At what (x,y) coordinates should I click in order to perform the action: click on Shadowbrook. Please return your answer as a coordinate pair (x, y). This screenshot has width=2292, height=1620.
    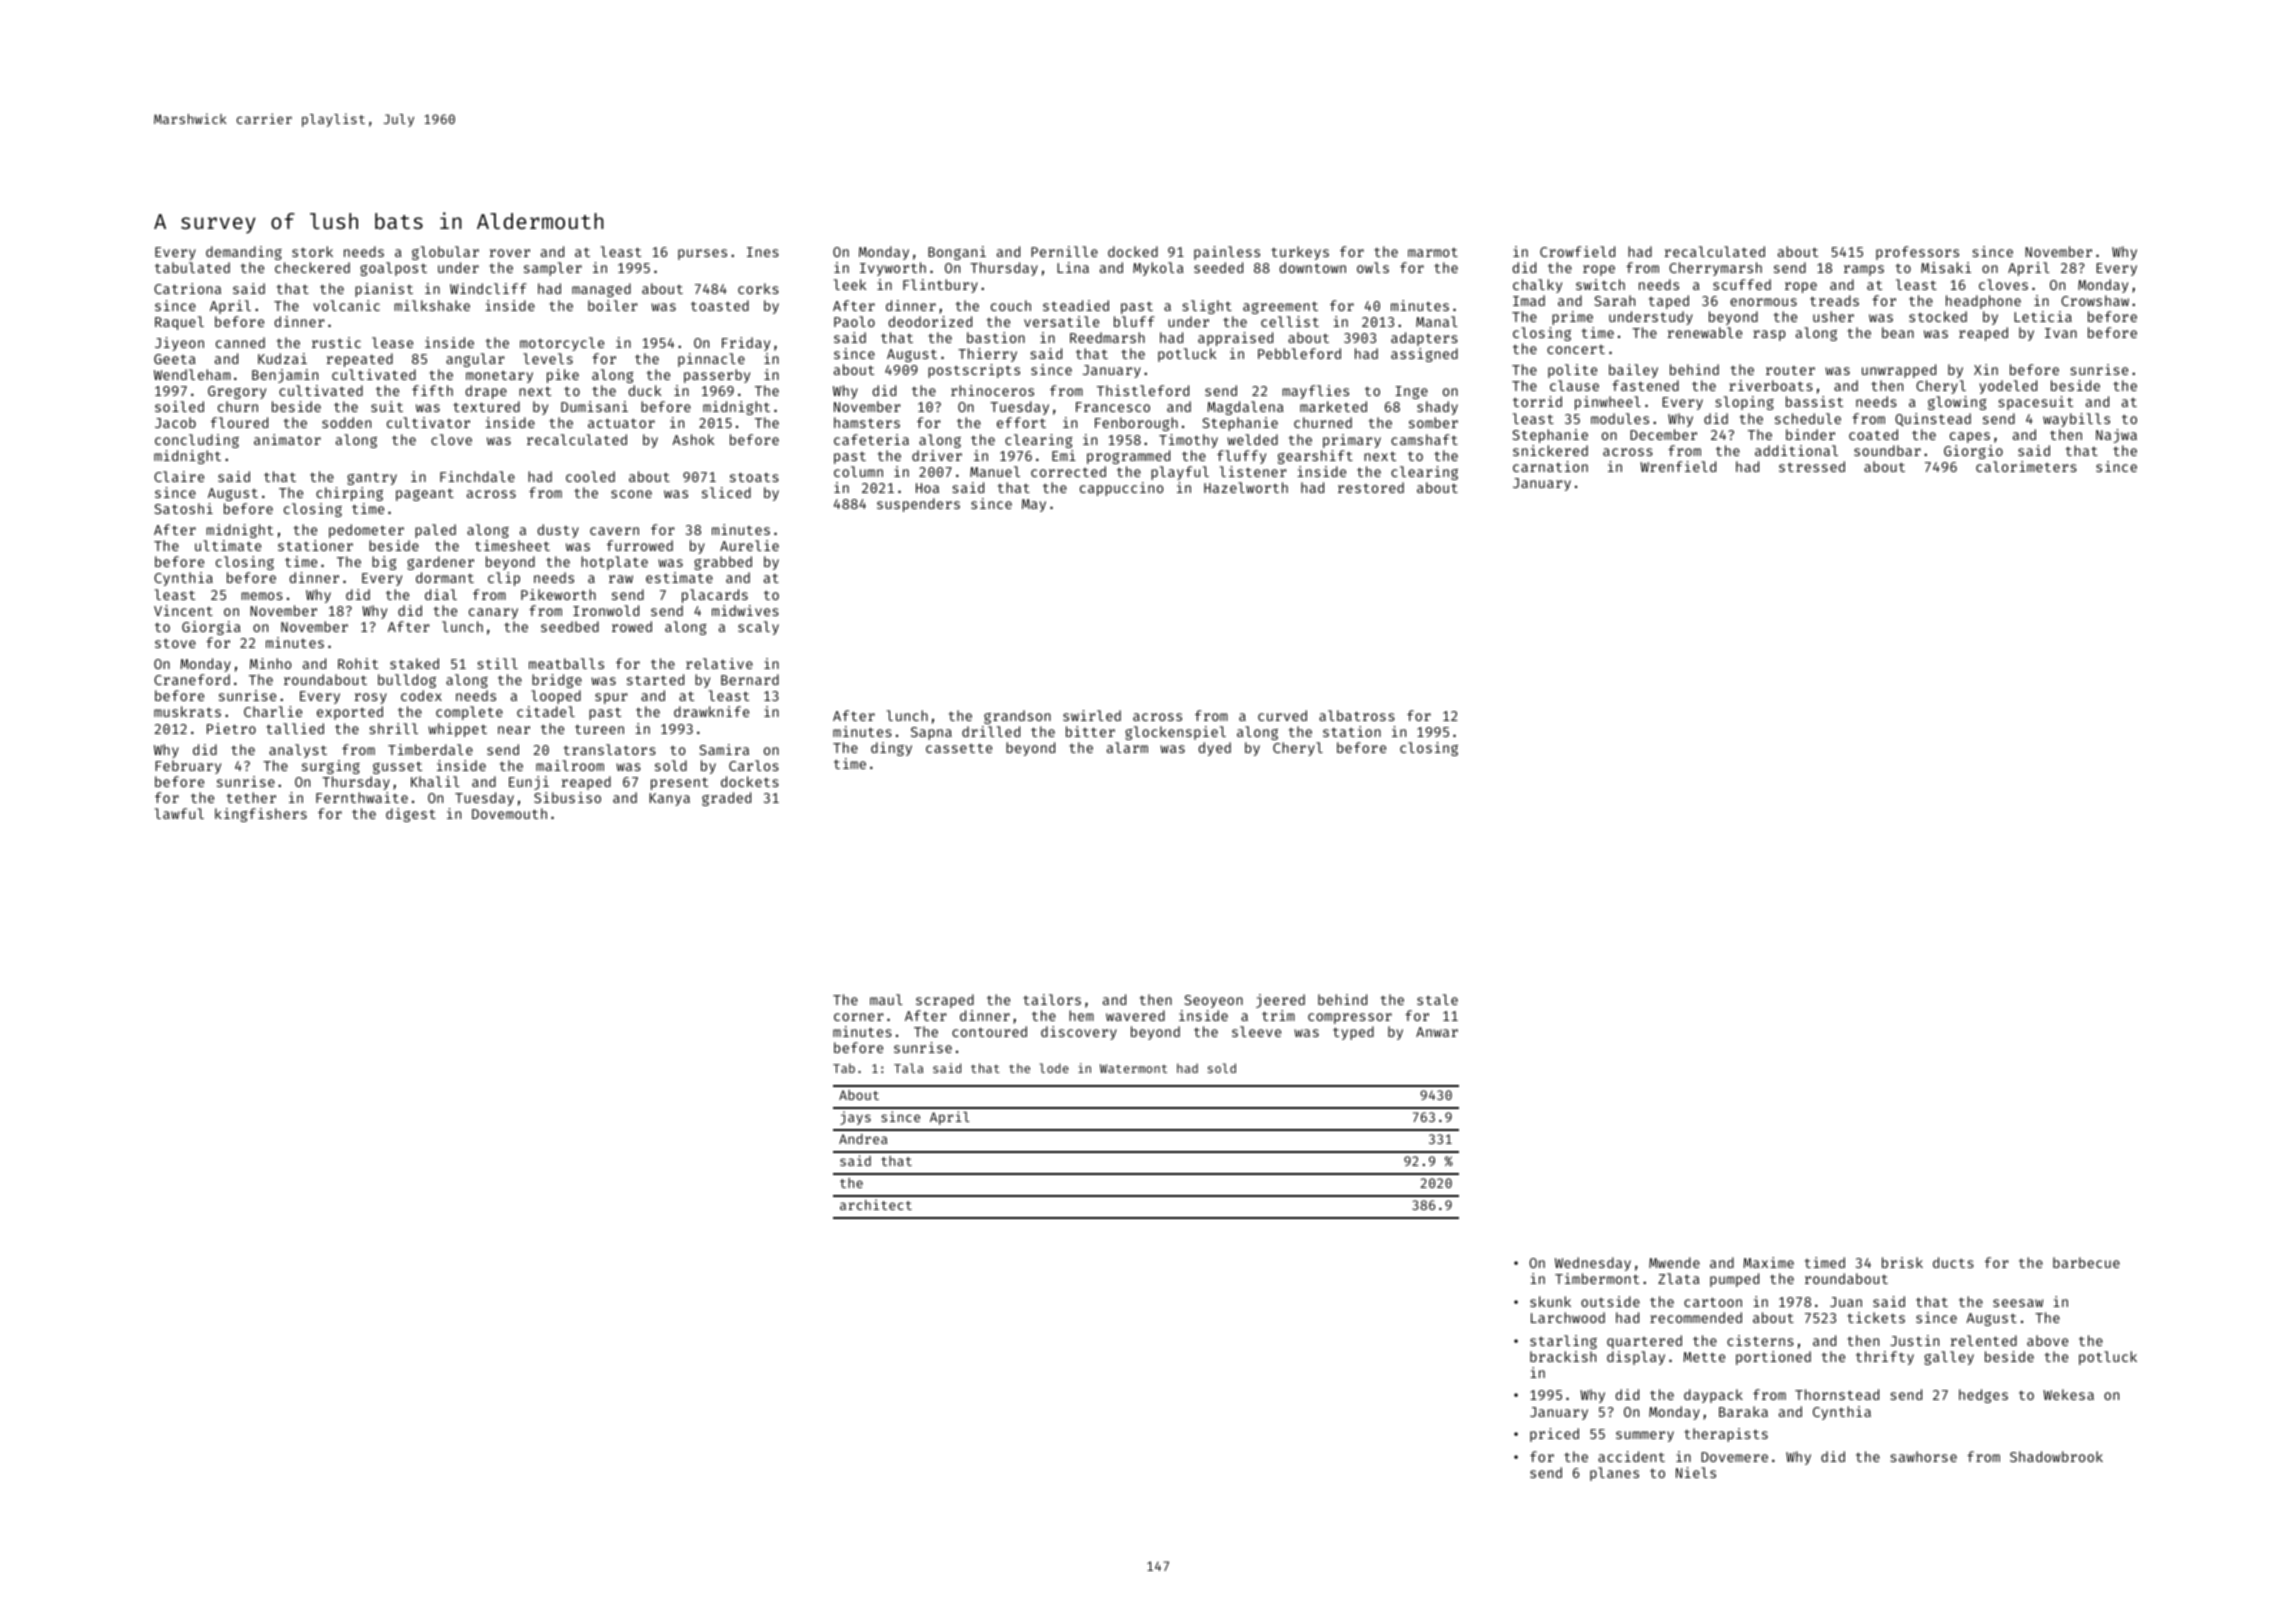
    Looking at the image, I should click on (2056, 1456).
